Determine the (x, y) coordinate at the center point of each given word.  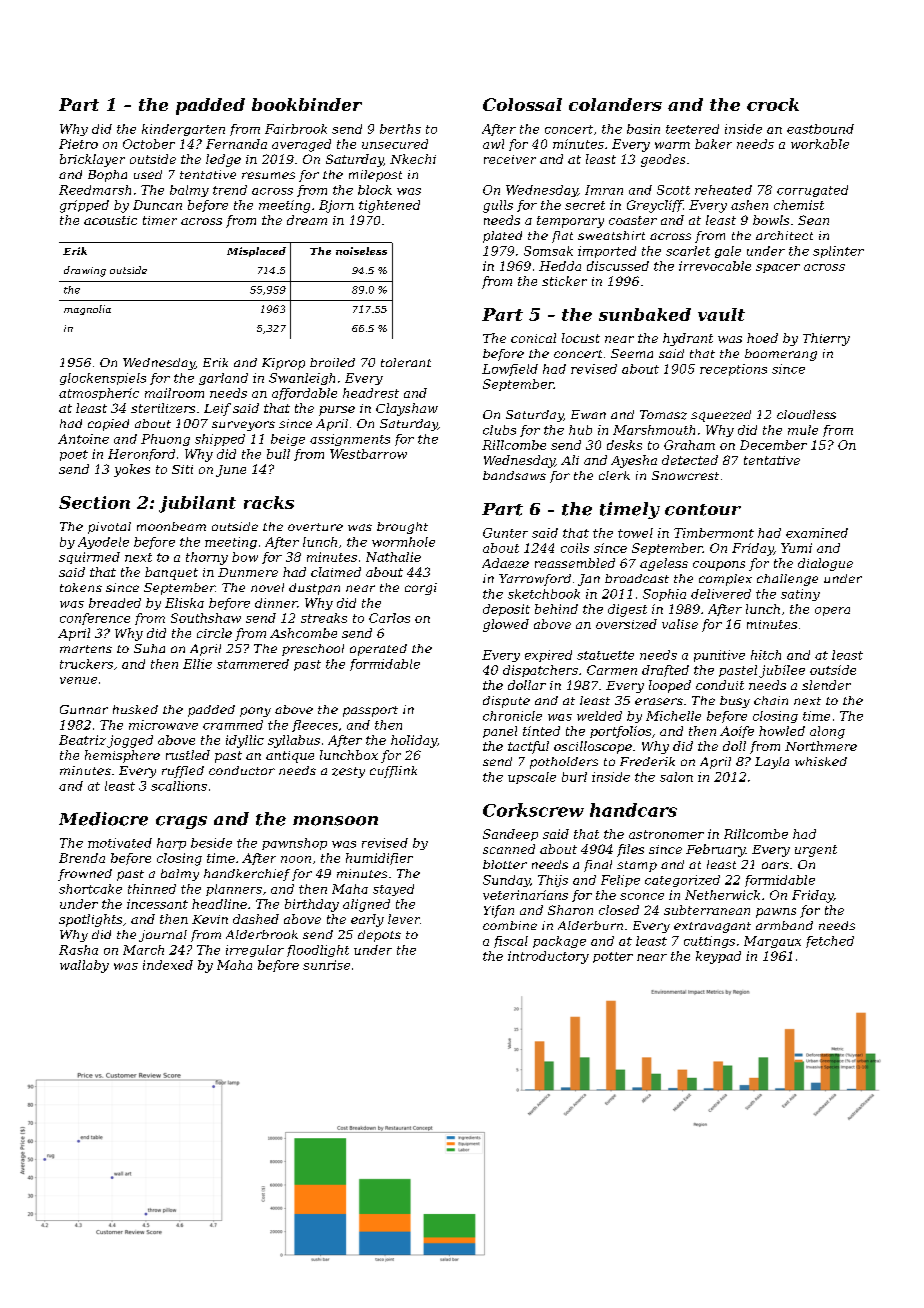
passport (370, 711)
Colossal (522, 104)
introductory (548, 957)
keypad (718, 957)
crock (773, 104)
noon (296, 859)
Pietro (78, 144)
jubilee (782, 671)
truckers (86, 664)
